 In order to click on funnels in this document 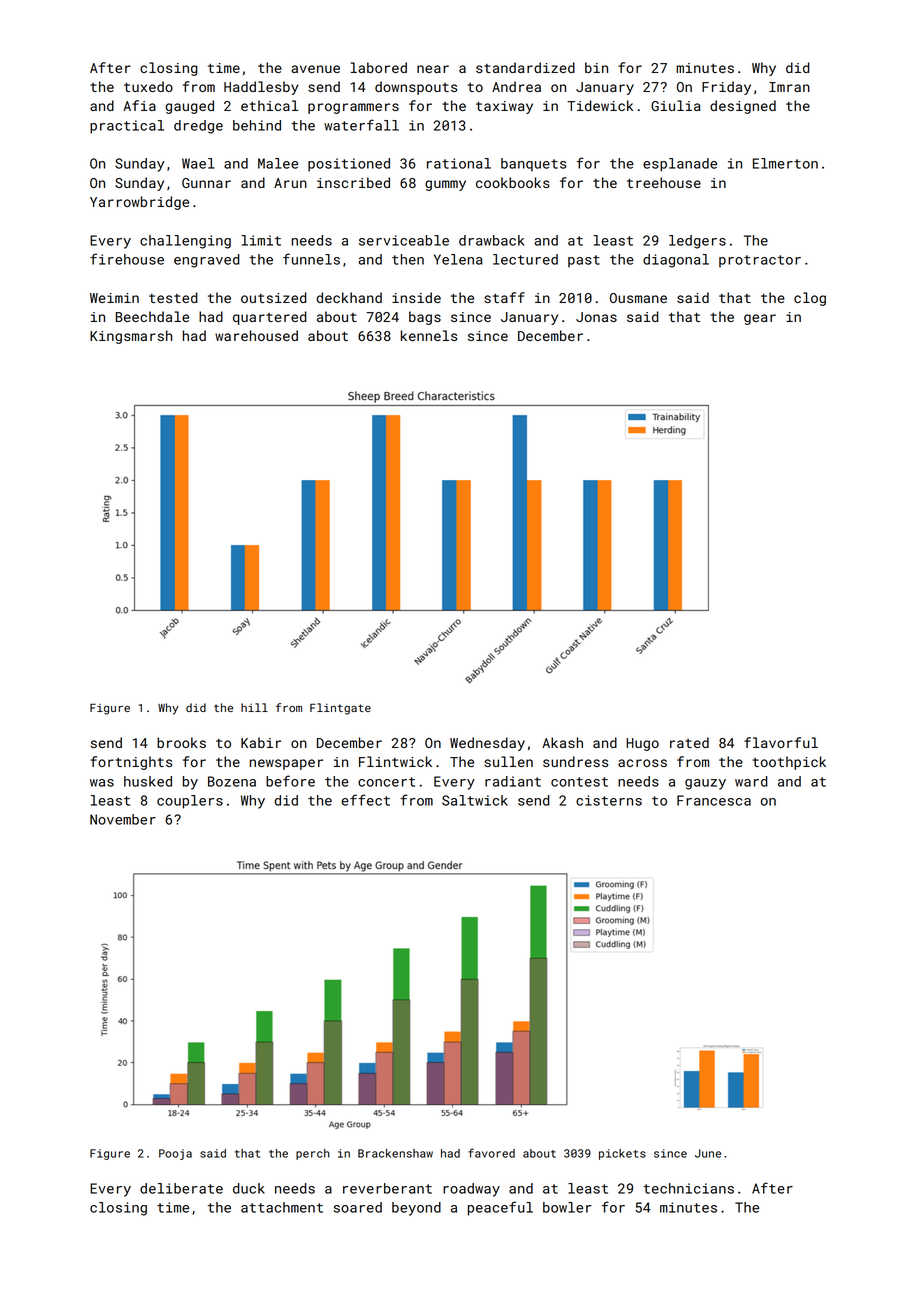, I will do `click(311, 259)`.
